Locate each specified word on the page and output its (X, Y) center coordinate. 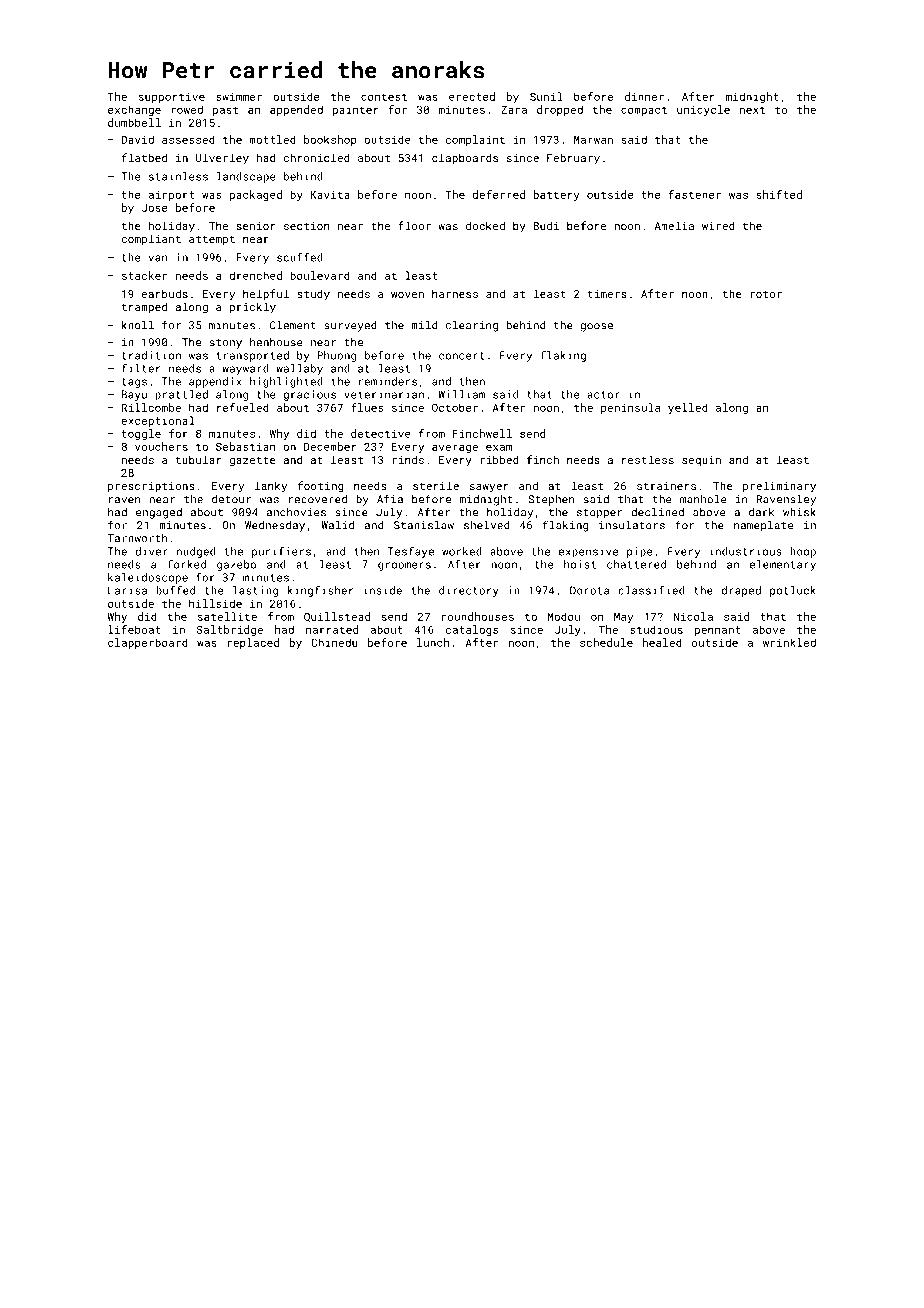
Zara (514, 109)
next (752, 110)
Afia (390, 499)
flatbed (144, 157)
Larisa (127, 590)
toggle (141, 434)
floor (414, 225)
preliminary (779, 487)
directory (469, 591)
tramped (144, 307)
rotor (766, 294)
